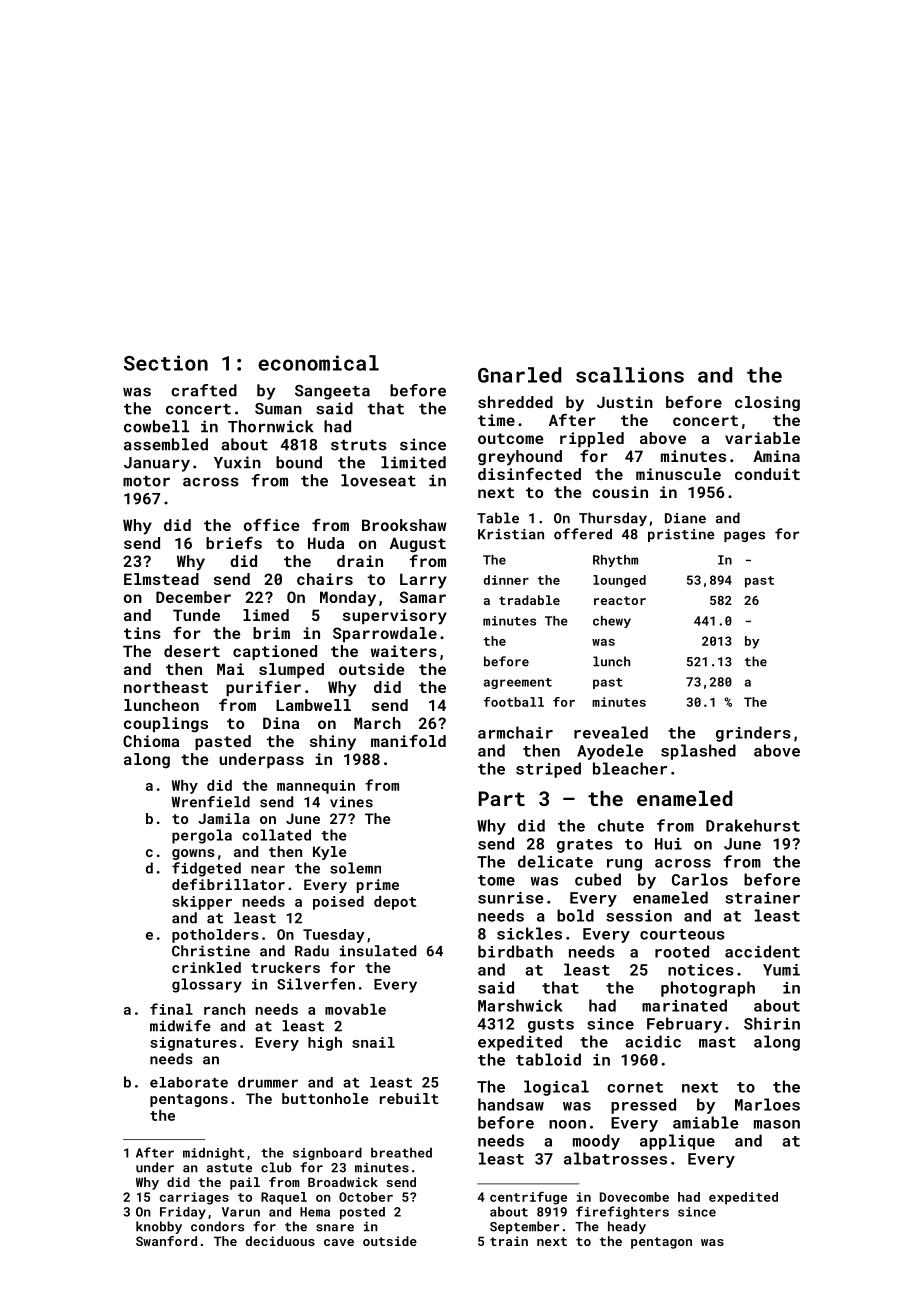 This image has height=1308, width=924. Describe the element at coordinates (276, 835) in the image. I see `collated` at that location.
